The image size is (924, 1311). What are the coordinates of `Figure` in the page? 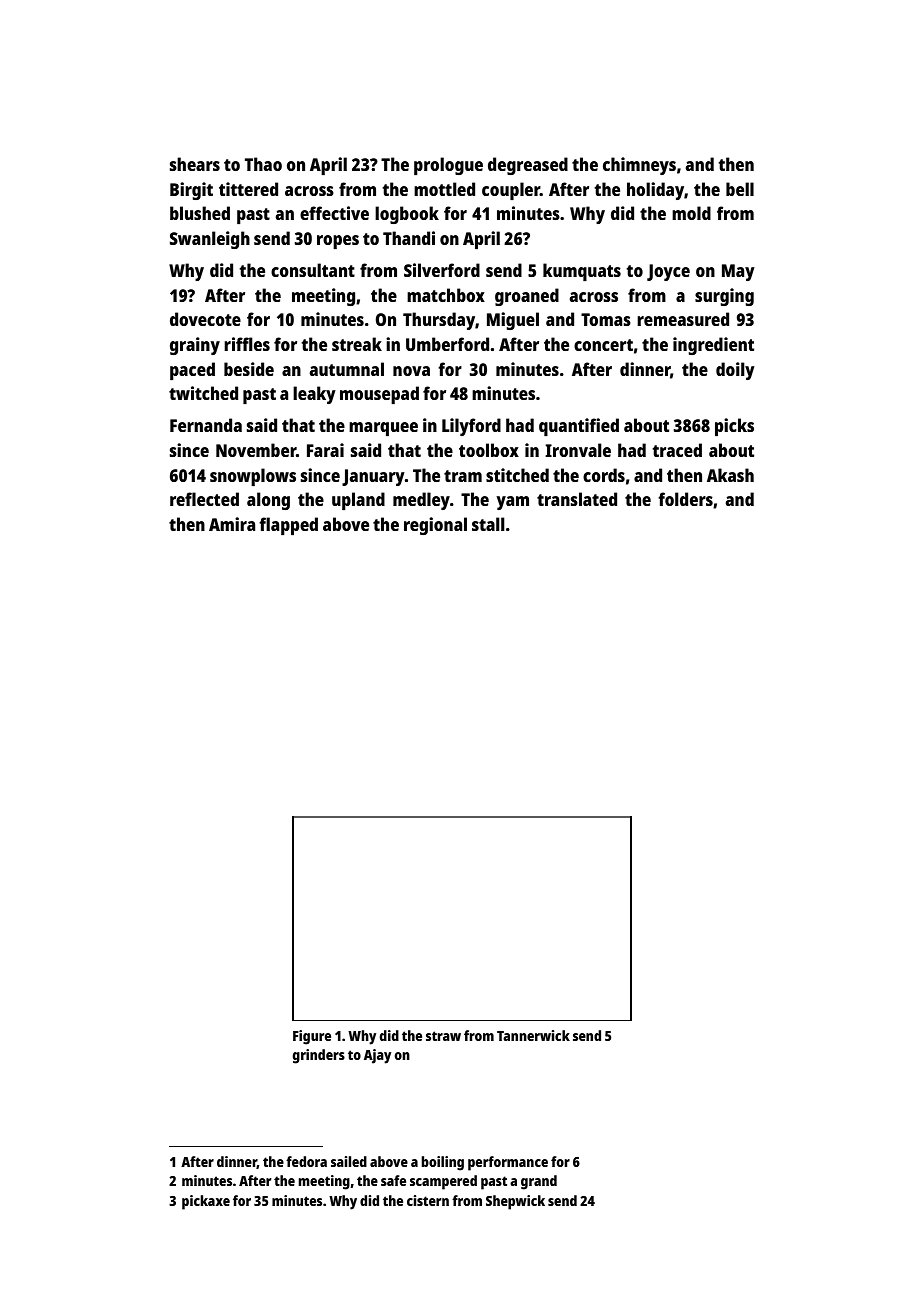 It's located at (312, 1037).
